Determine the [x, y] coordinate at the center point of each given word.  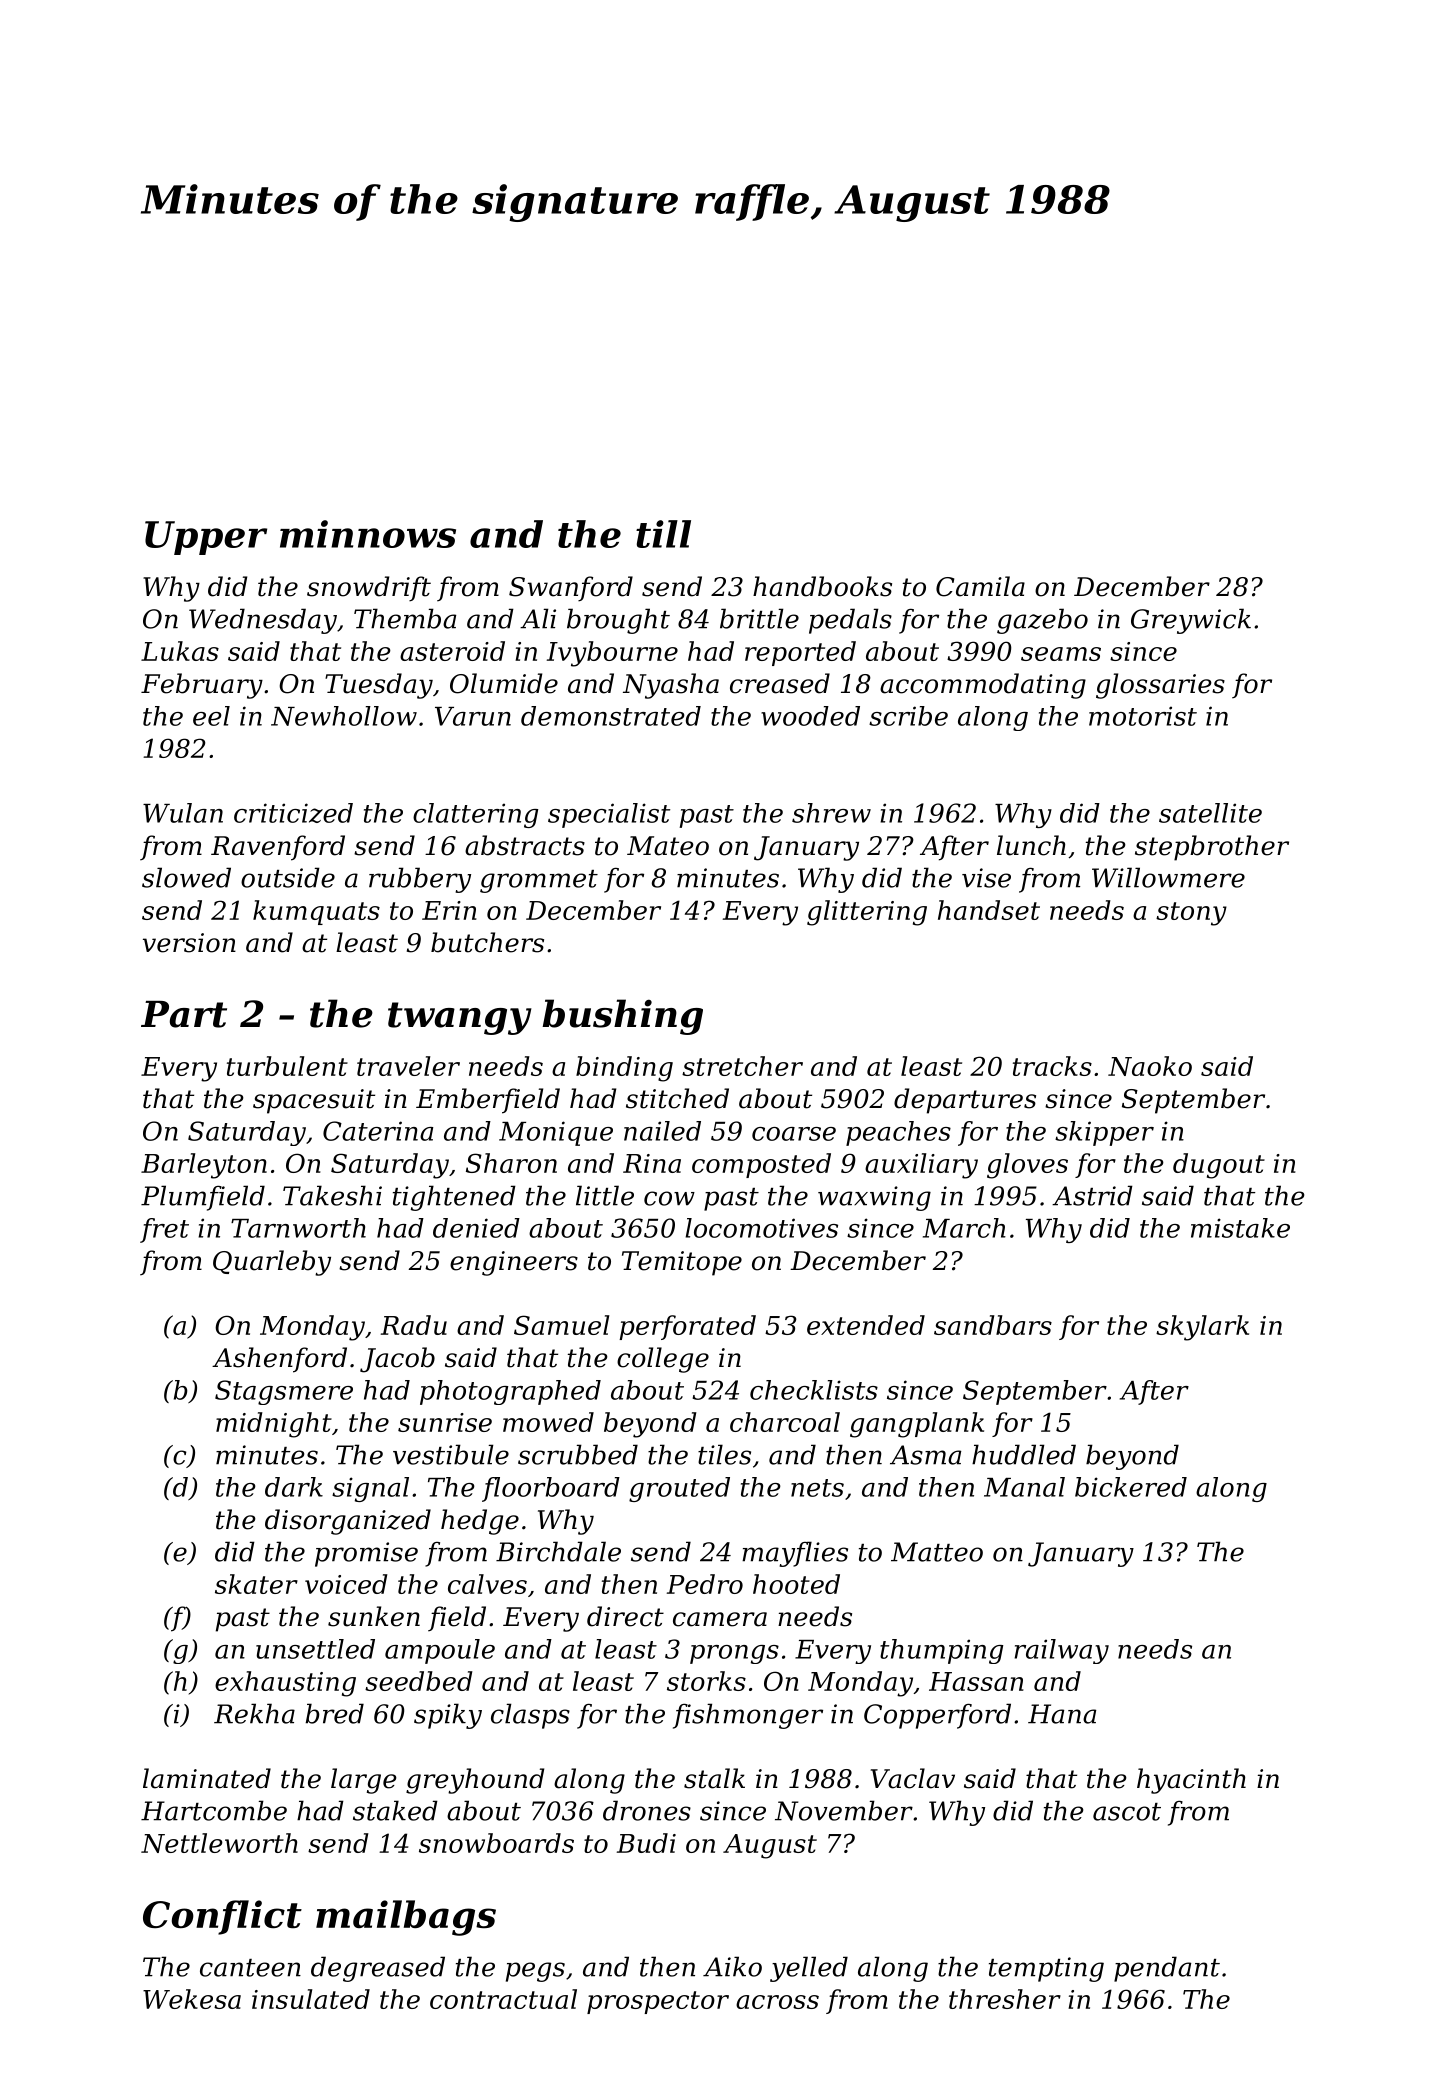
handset [989, 910]
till [663, 534]
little [605, 1195]
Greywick [1191, 621]
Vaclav [913, 1778]
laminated [207, 1778]
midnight [274, 1425]
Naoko [1150, 1066]
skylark [1202, 1328]
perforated [687, 1327]
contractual [503, 1999]
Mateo [668, 846]
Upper [206, 538]
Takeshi [332, 1195]
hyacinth [1191, 1781]
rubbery [420, 880]
